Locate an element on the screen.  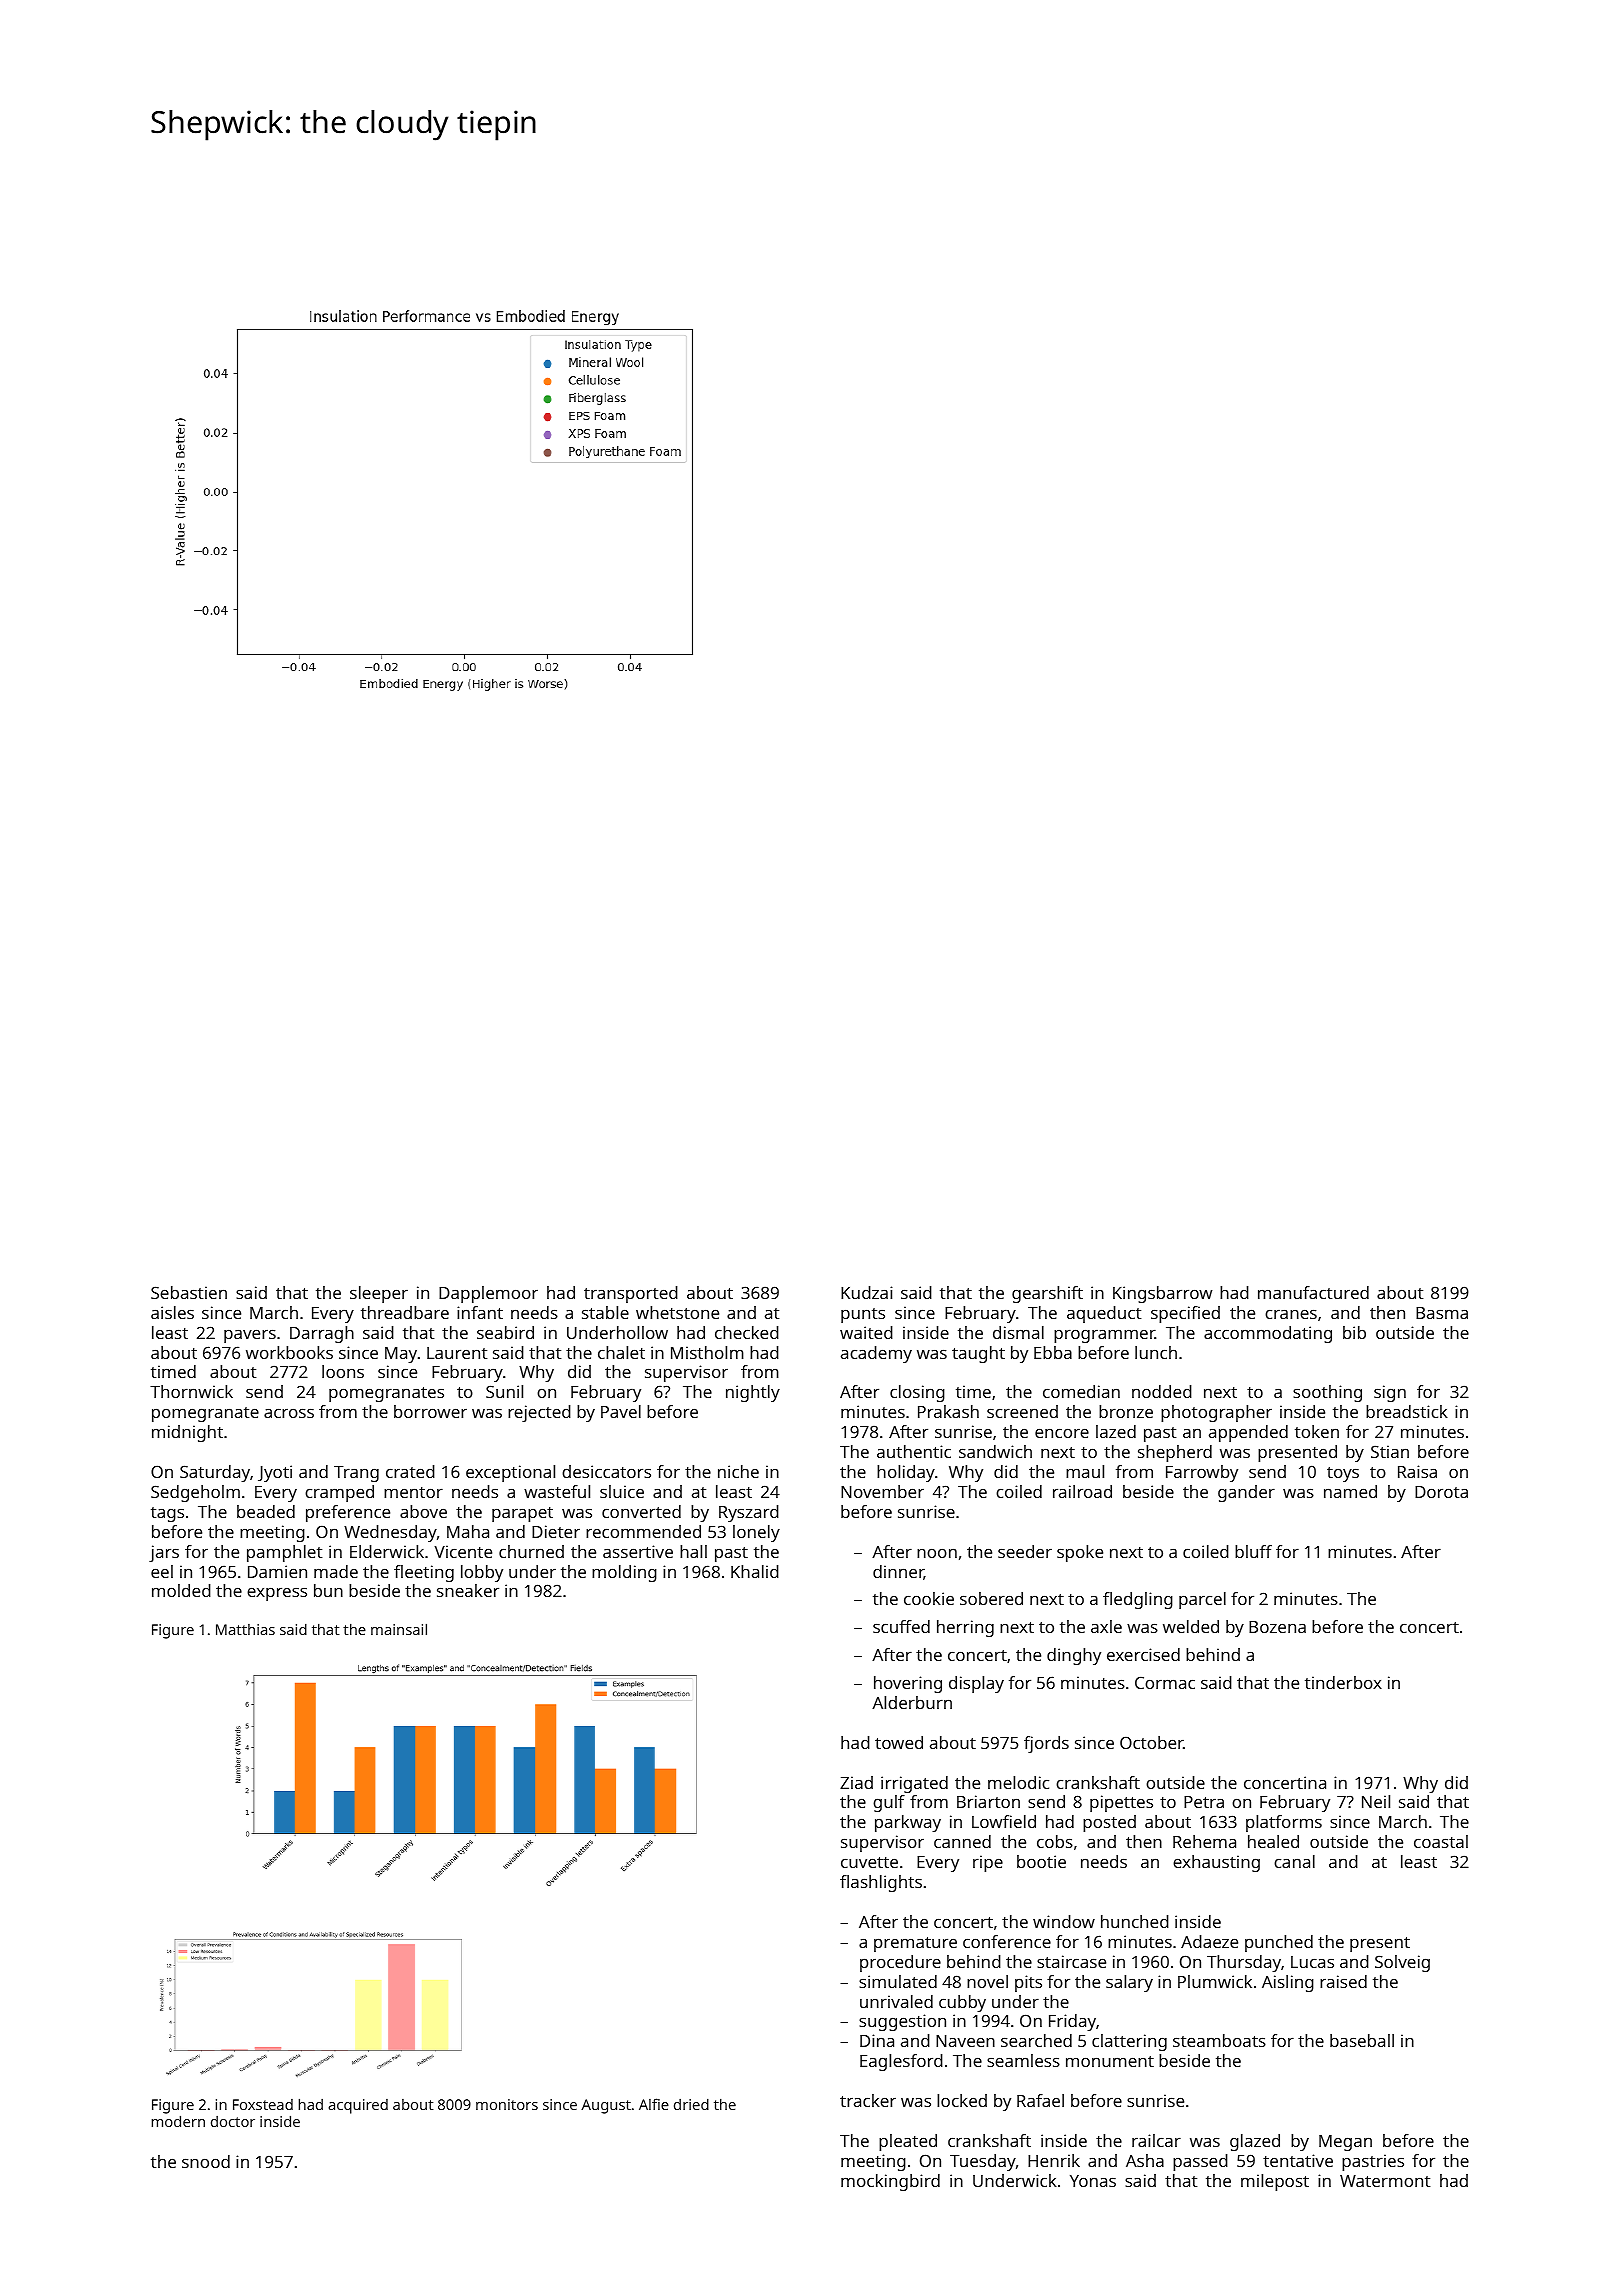
jars is located at coordinates (164, 1553).
